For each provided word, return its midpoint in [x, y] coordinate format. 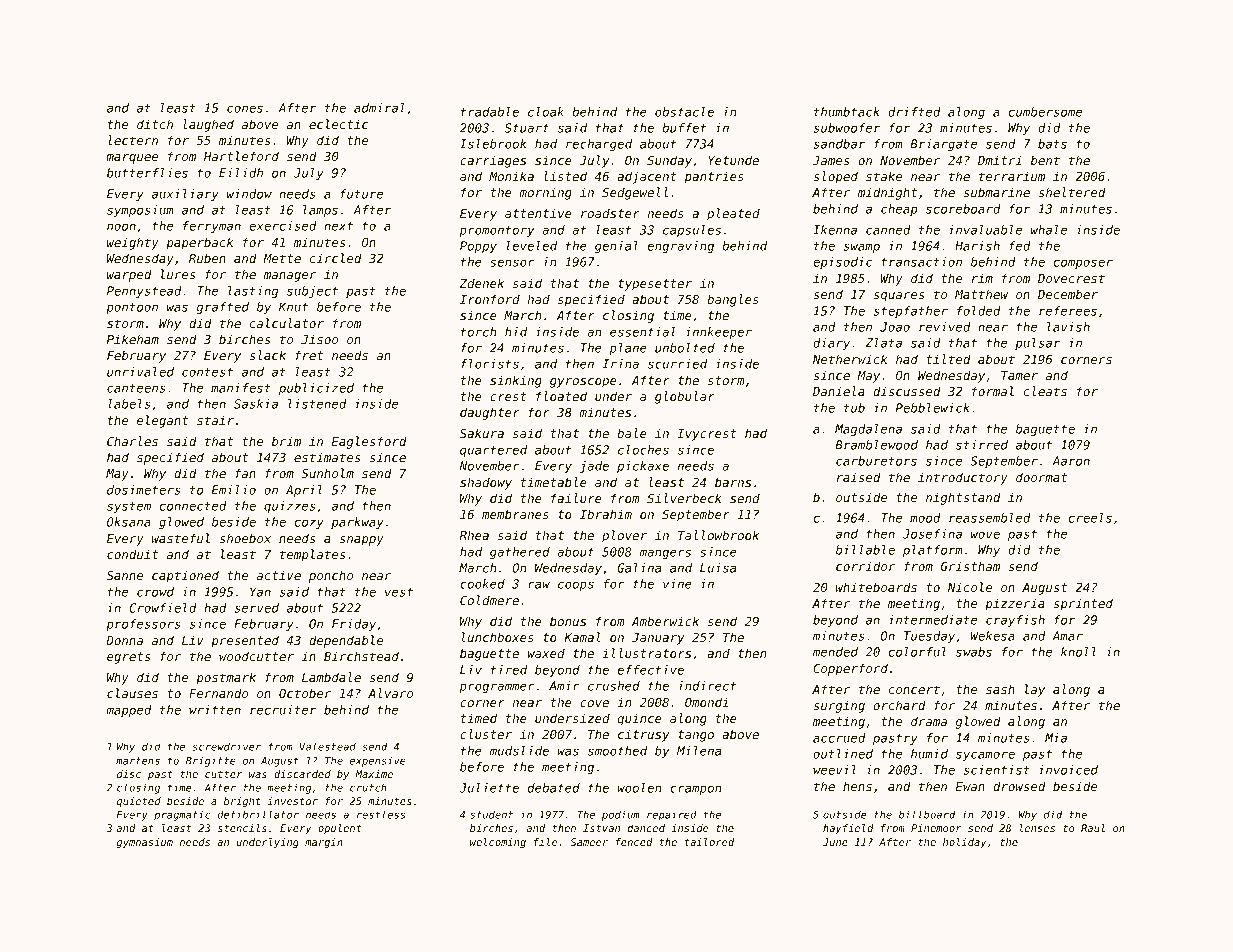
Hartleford [241, 156]
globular [685, 397]
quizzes [290, 507]
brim [286, 441]
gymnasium [145, 843]
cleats [1045, 391]
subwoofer [847, 128]
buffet [684, 128]
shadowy [486, 483]
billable [865, 550]
